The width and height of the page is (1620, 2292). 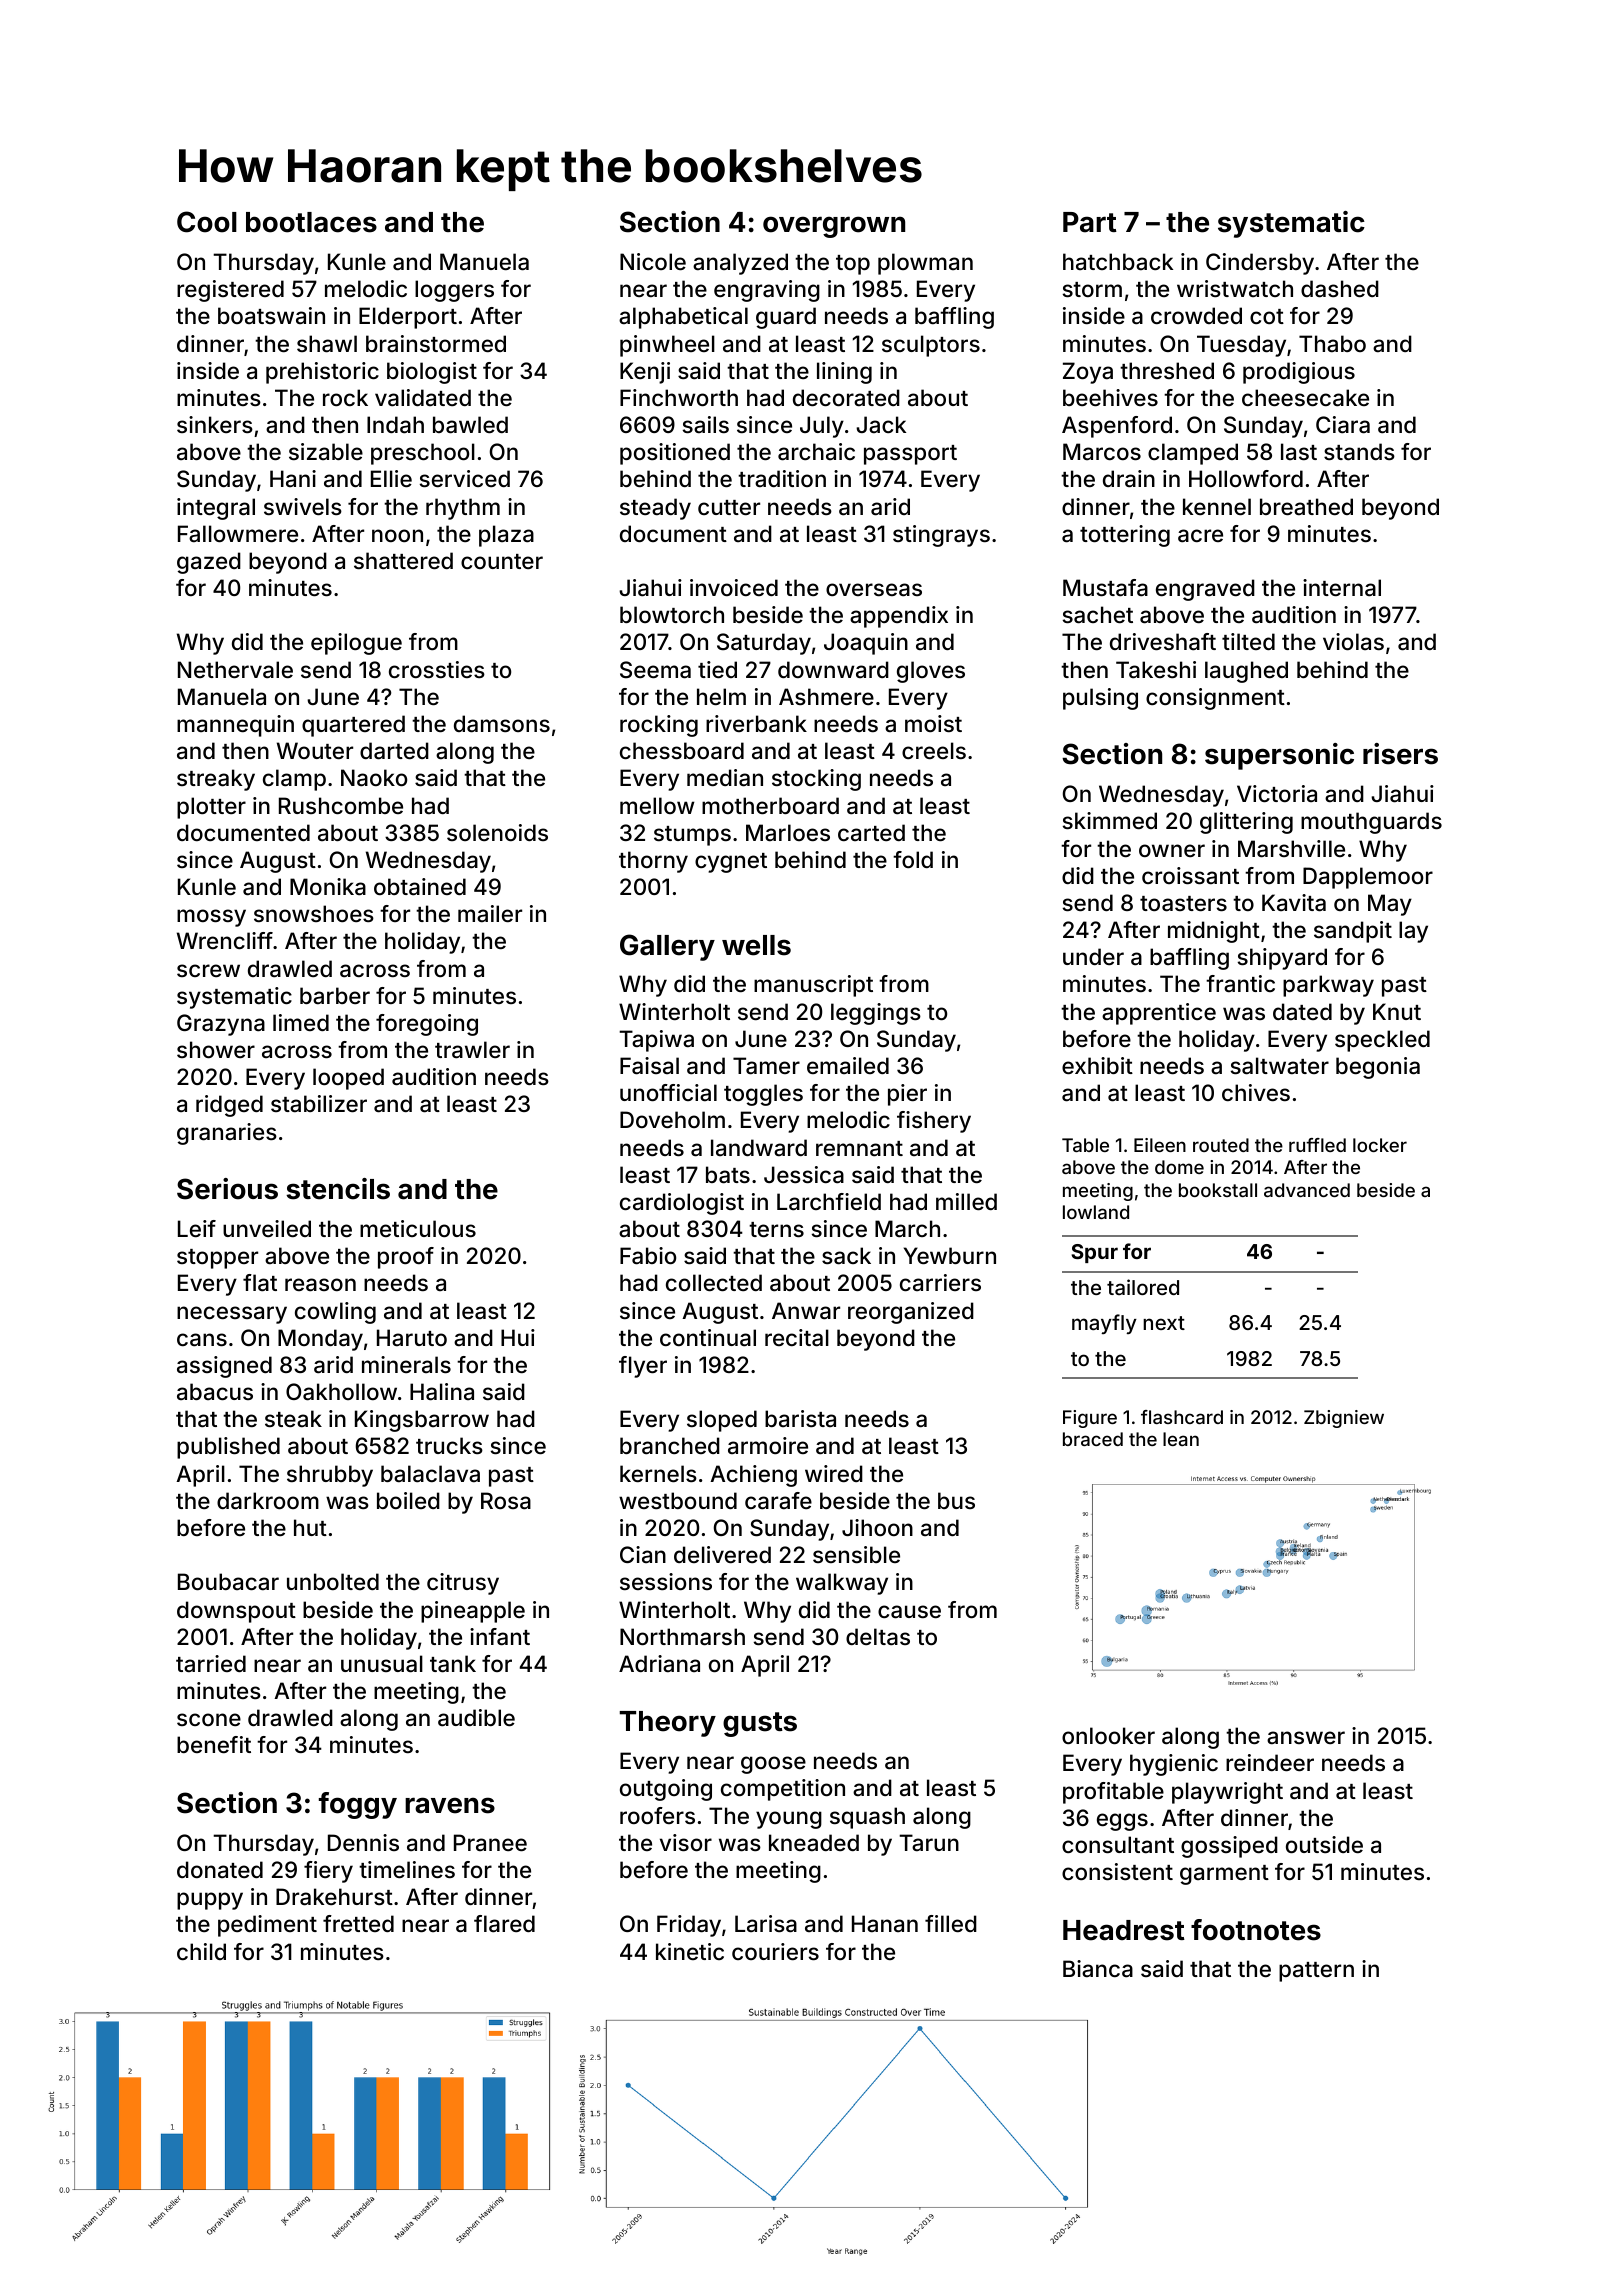 I want to click on streaky, so click(x=216, y=780).
